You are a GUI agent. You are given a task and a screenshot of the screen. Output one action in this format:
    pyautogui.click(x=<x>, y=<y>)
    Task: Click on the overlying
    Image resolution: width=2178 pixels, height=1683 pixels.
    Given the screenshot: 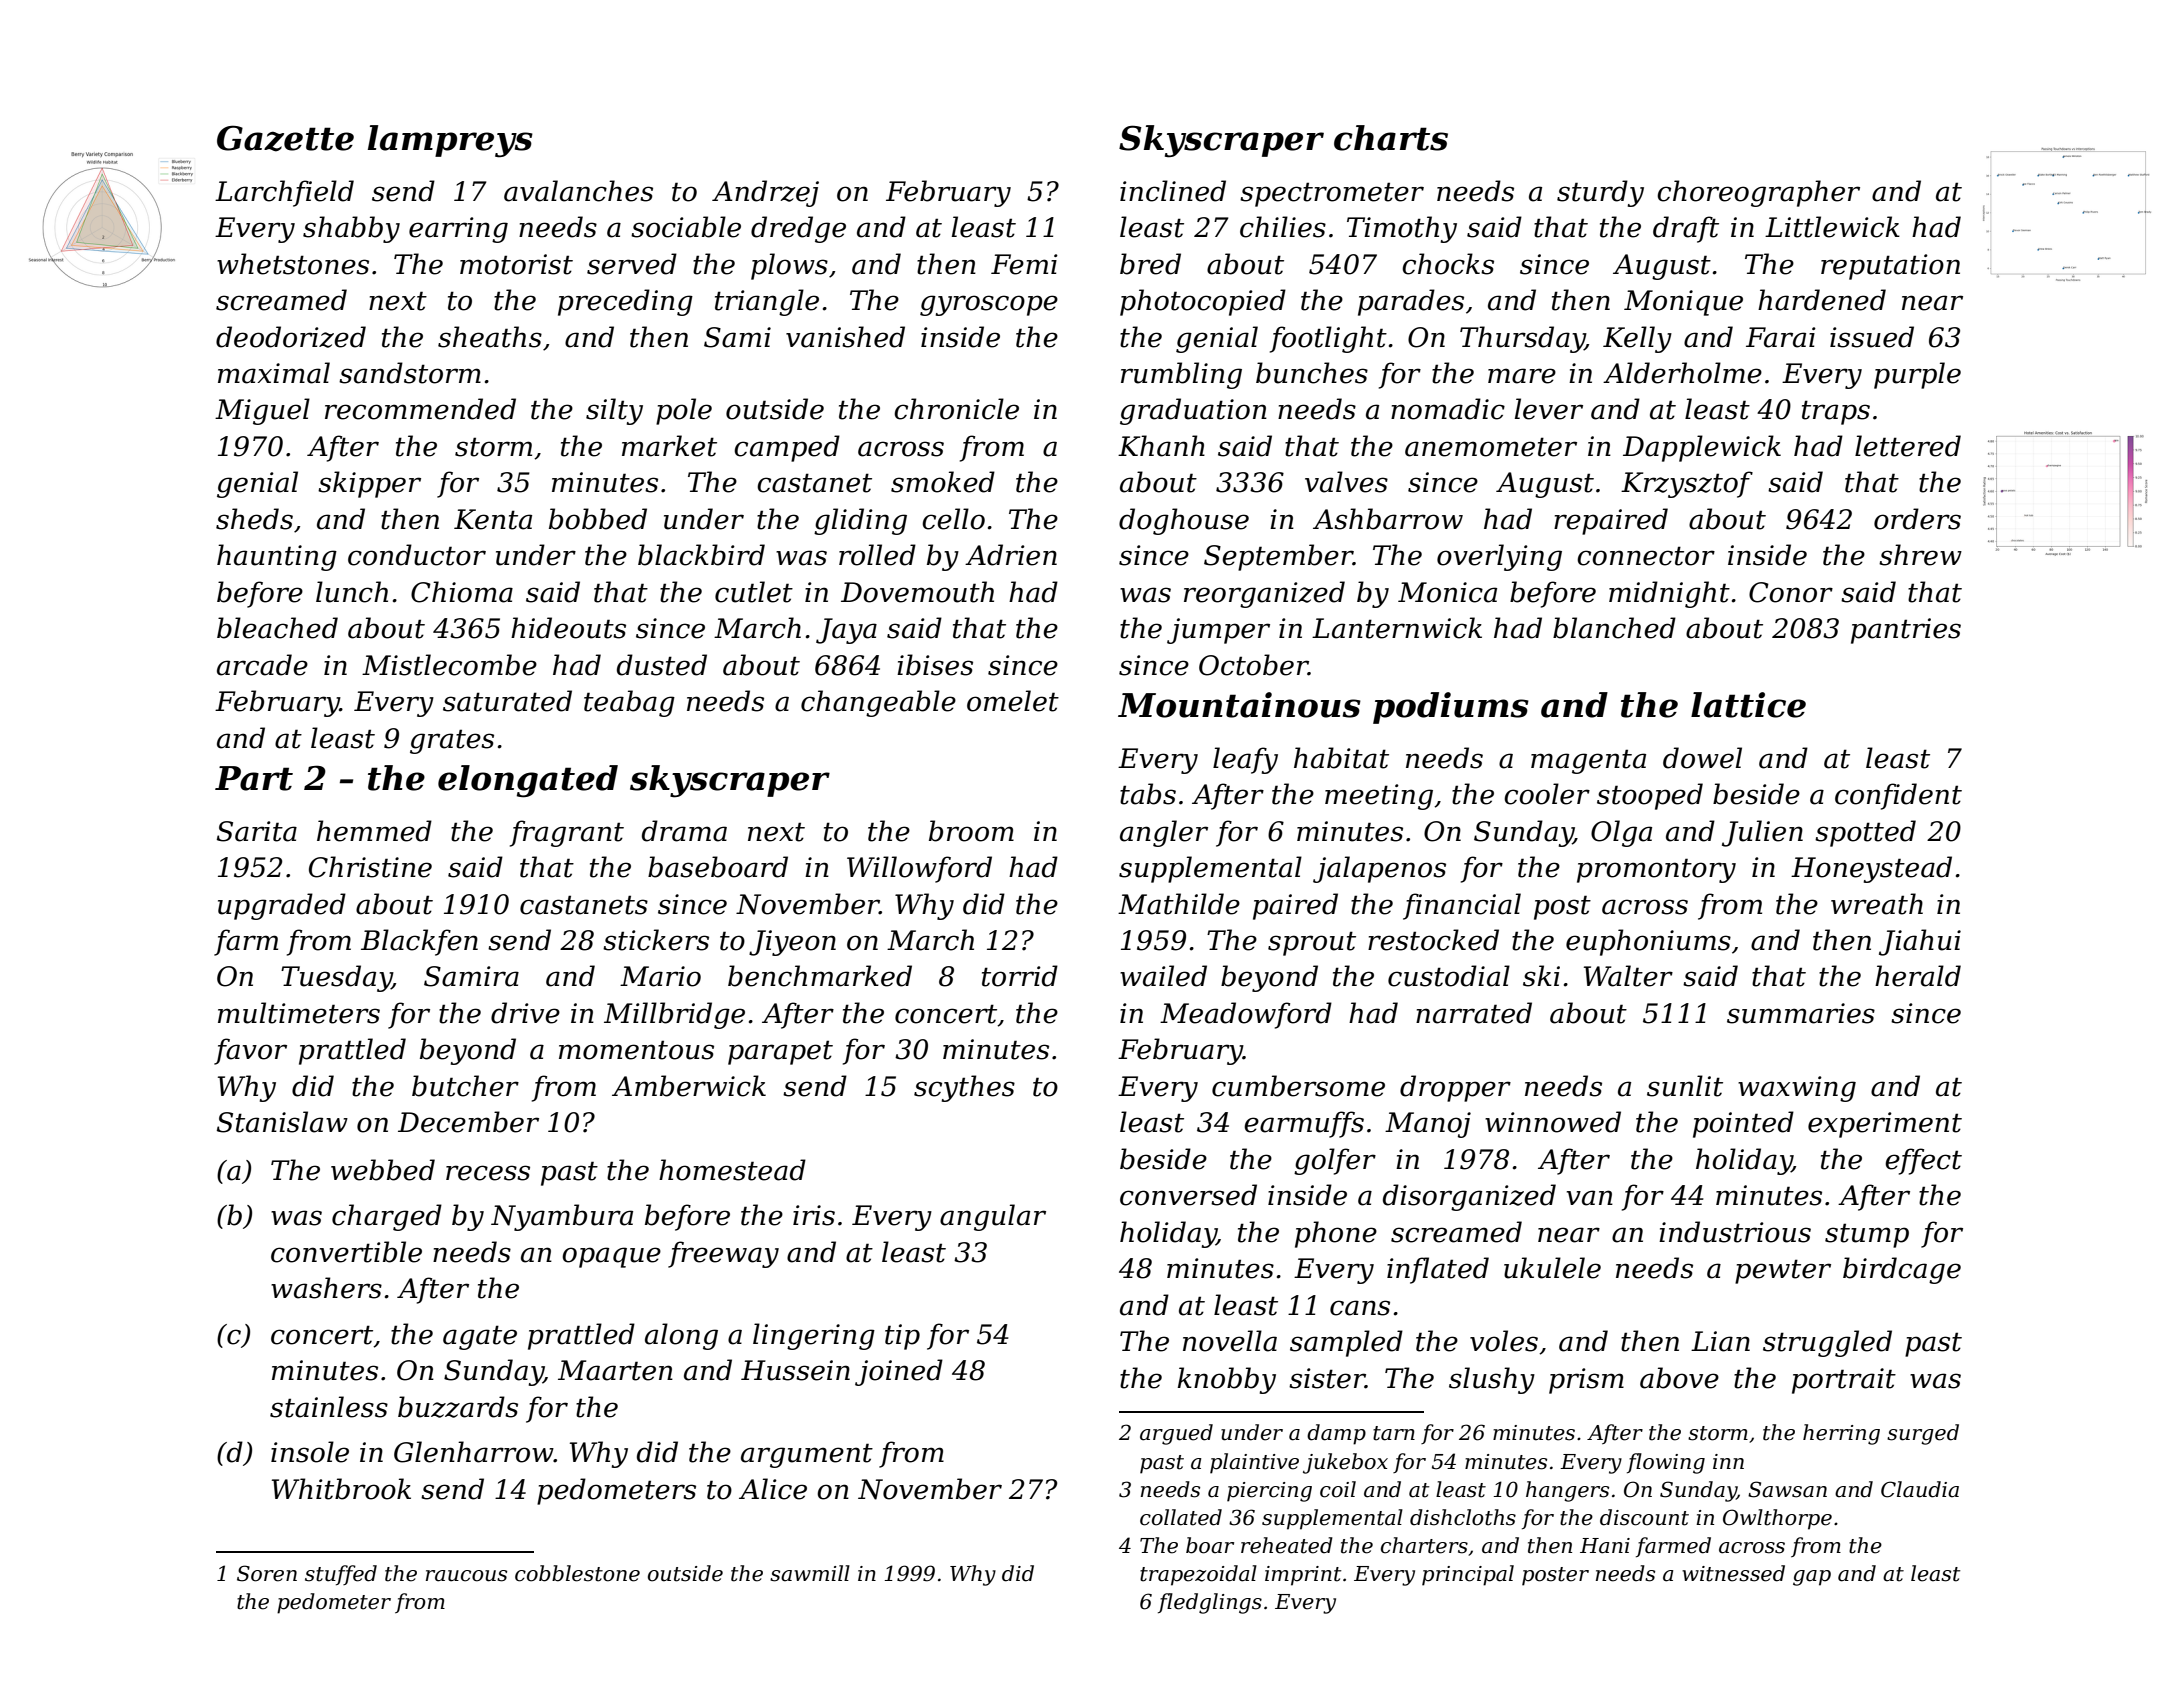 What is the action you would take?
    pyautogui.click(x=1499, y=557)
